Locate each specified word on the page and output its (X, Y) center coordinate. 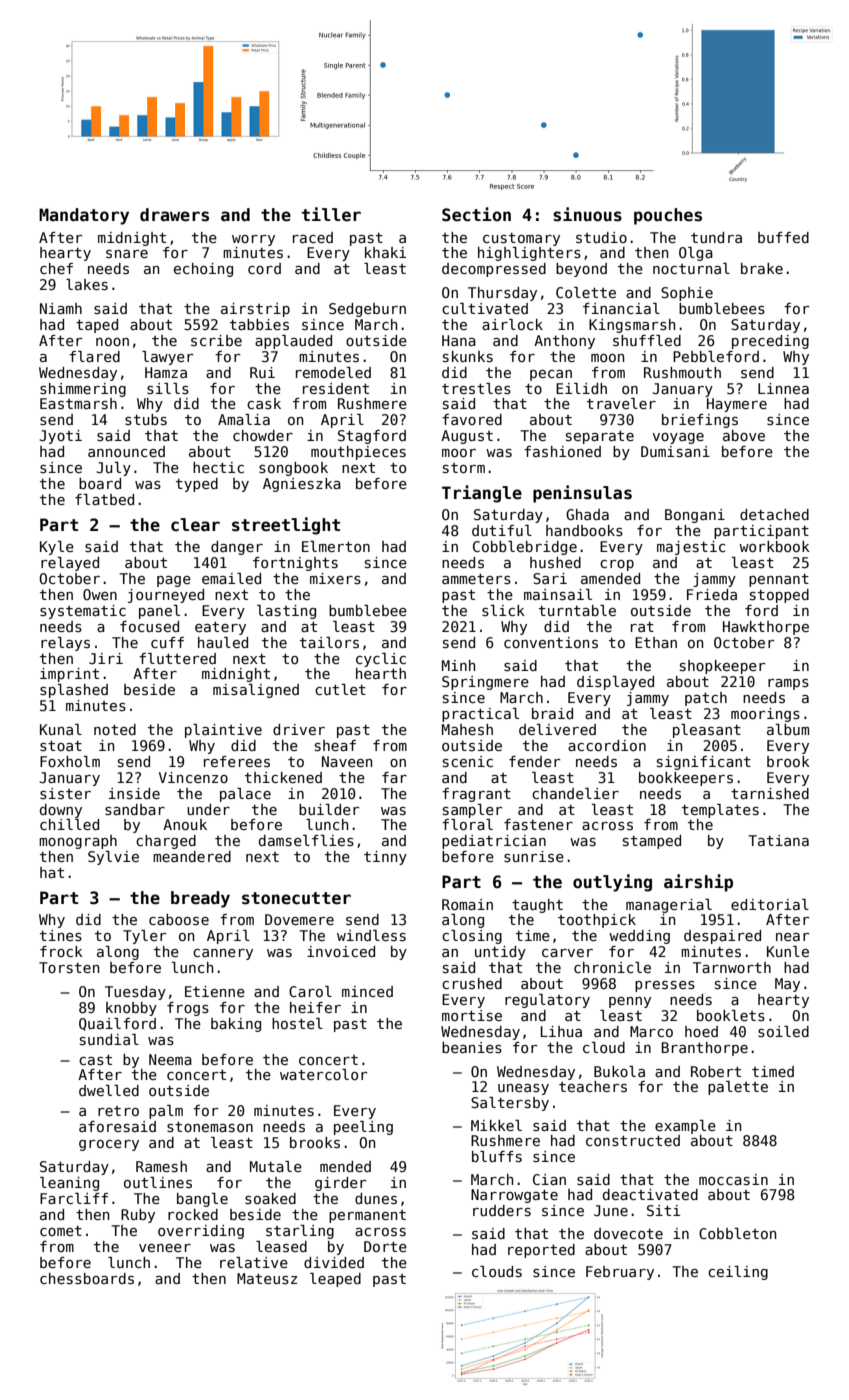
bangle (202, 1200)
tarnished (770, 793)
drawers (174, 215)
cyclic (381, 660)
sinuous (587, 214)
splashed (74, 691)
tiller (331, 214)
